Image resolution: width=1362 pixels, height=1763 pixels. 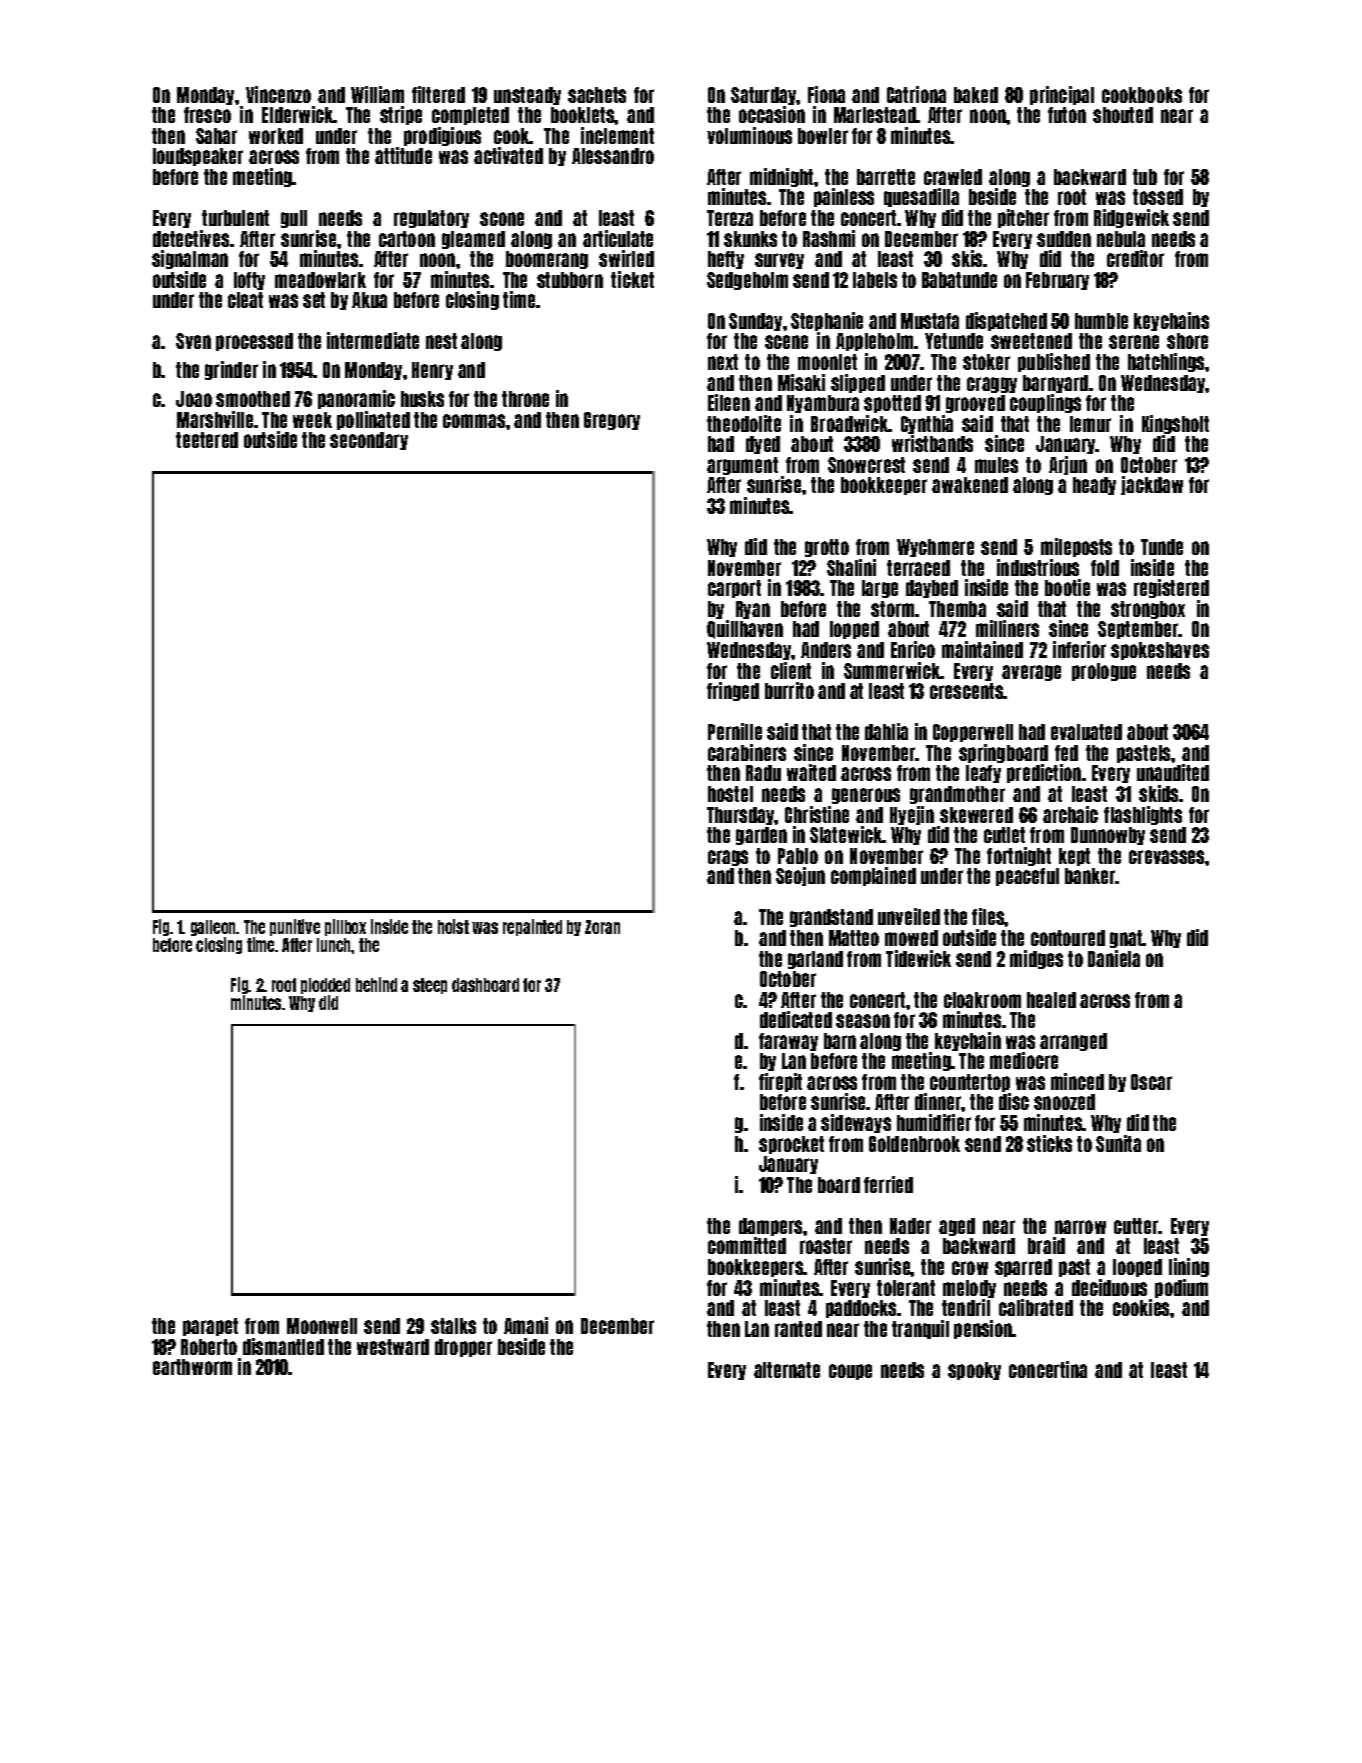 What do you see at coordinates (911, 938) in the screenshot?
I see `mowed` at bounding box center [911, 938].
